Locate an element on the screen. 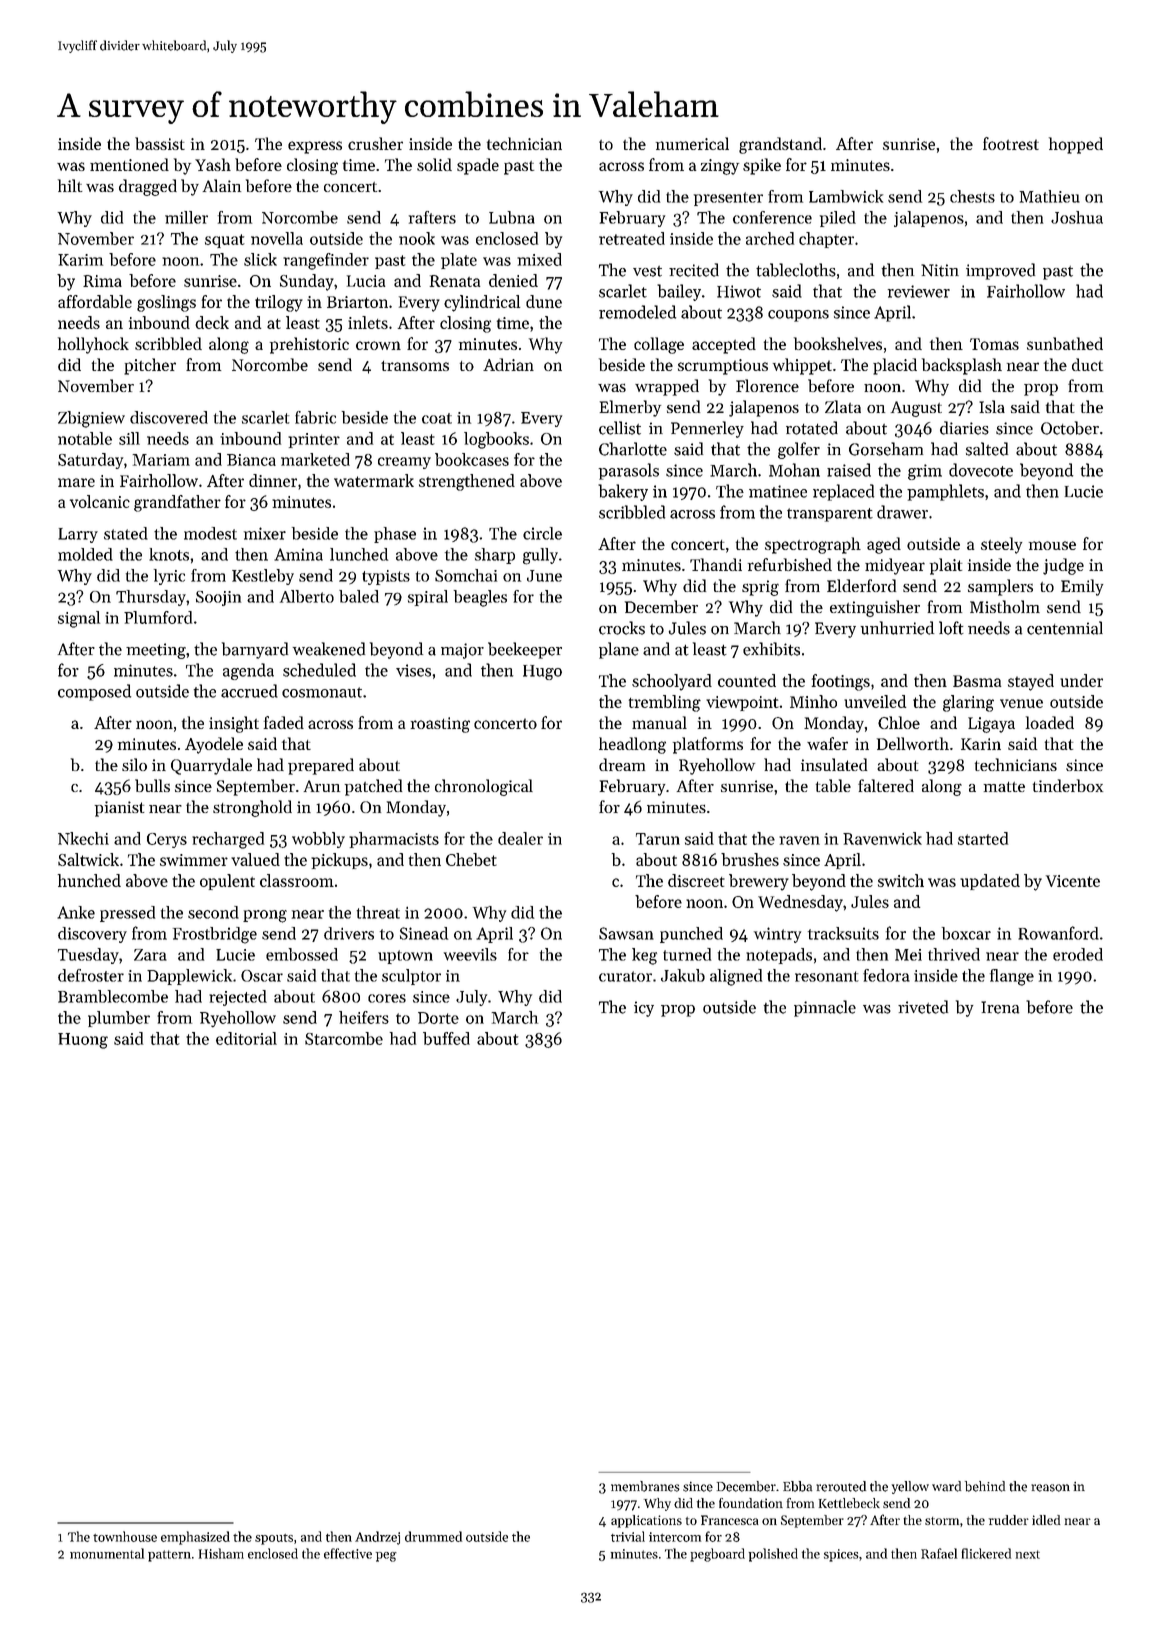 Image resolution: width=1161 pixels, height=1642 pixels. spices is located at coordinates (841, 1555).
